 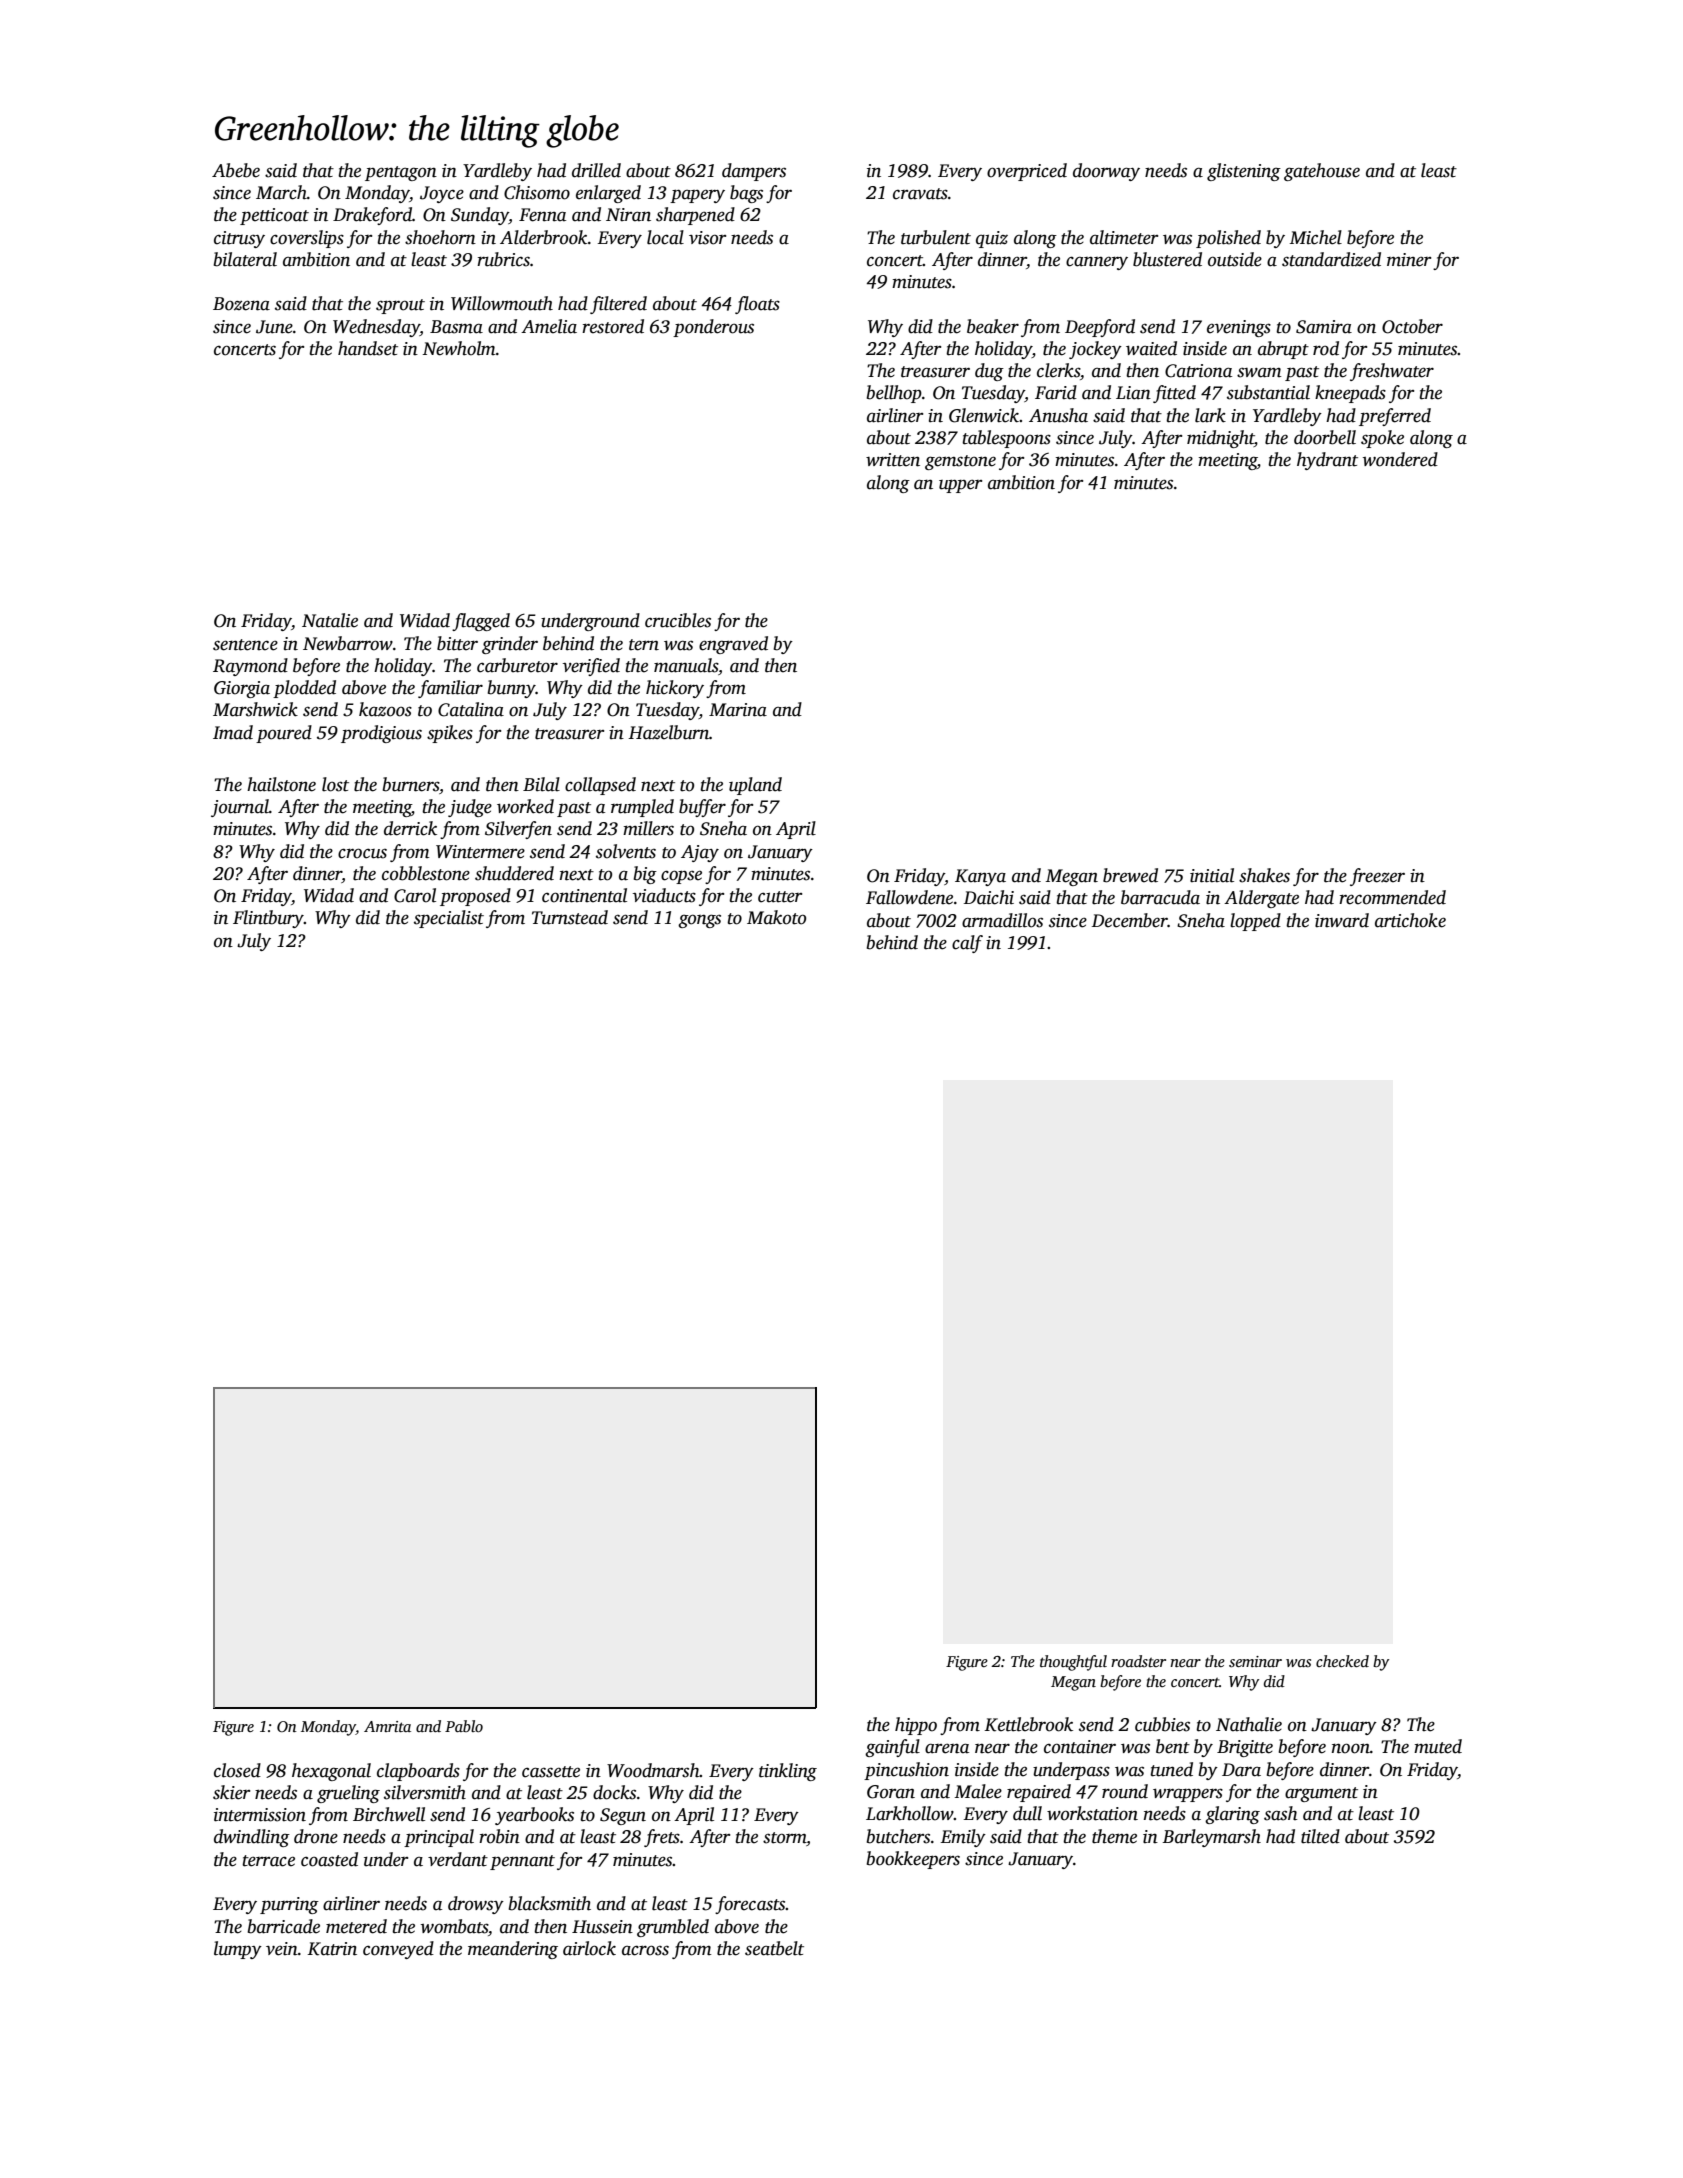 I want to click on written, so click(x=893, y=460).
